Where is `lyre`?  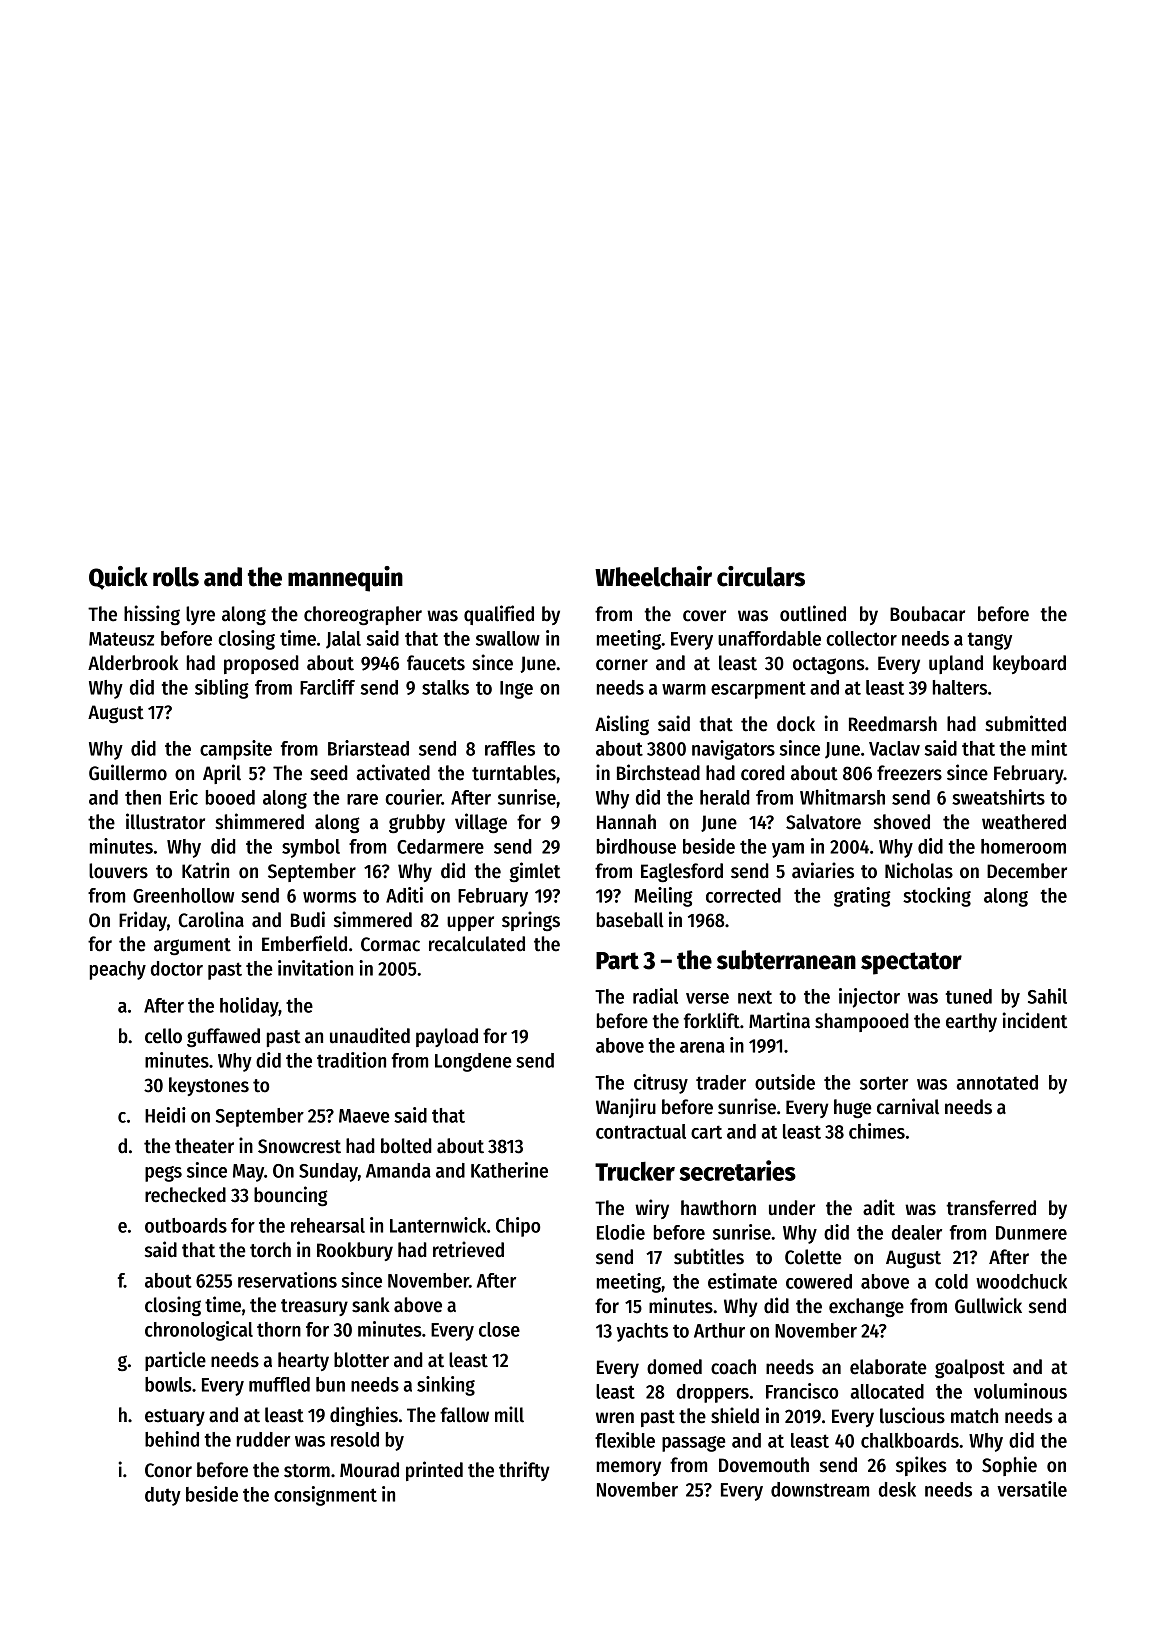 lyre is located at coordinates (200, 615).
